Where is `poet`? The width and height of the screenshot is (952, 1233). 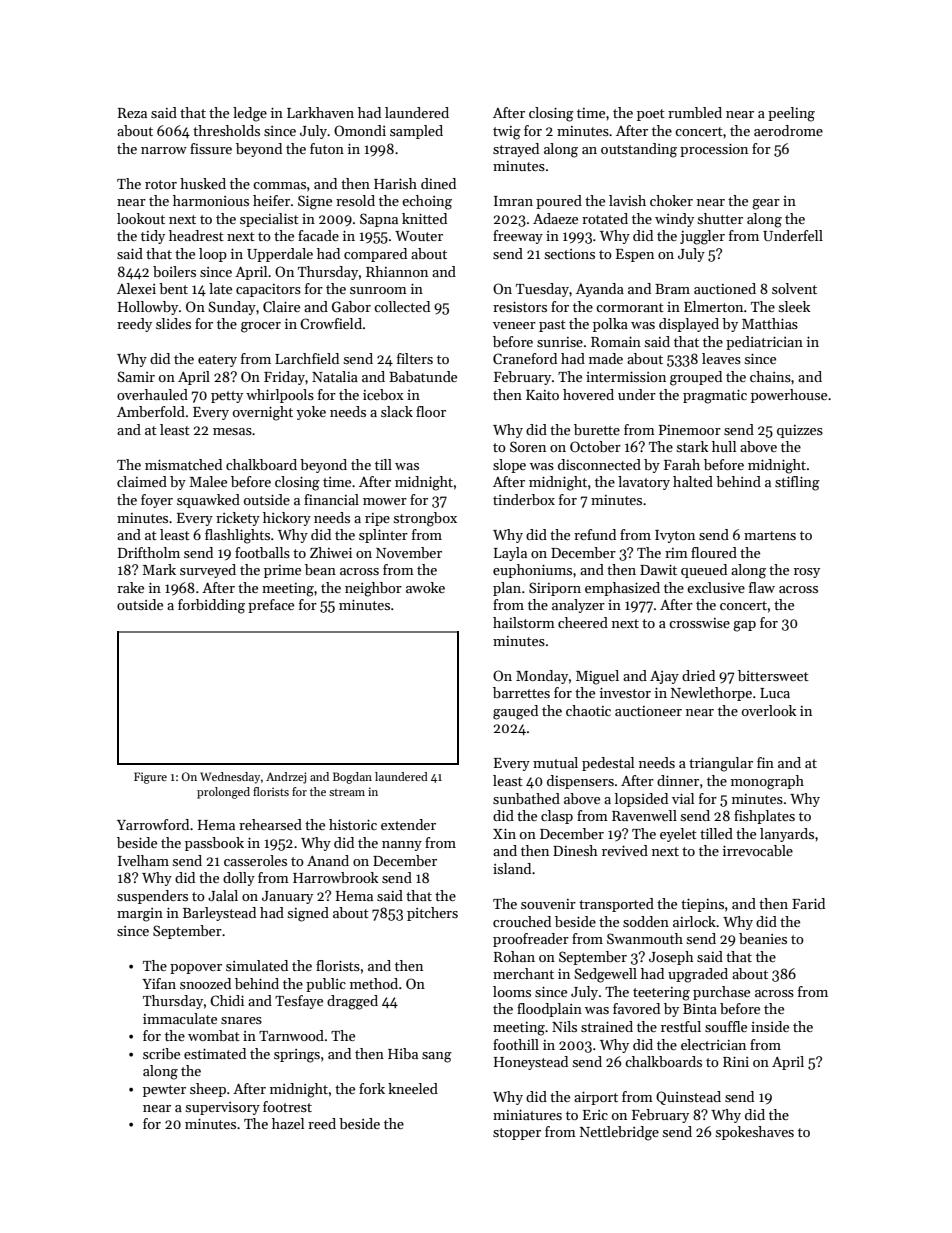 poet is located at coordinates (651, 115).
